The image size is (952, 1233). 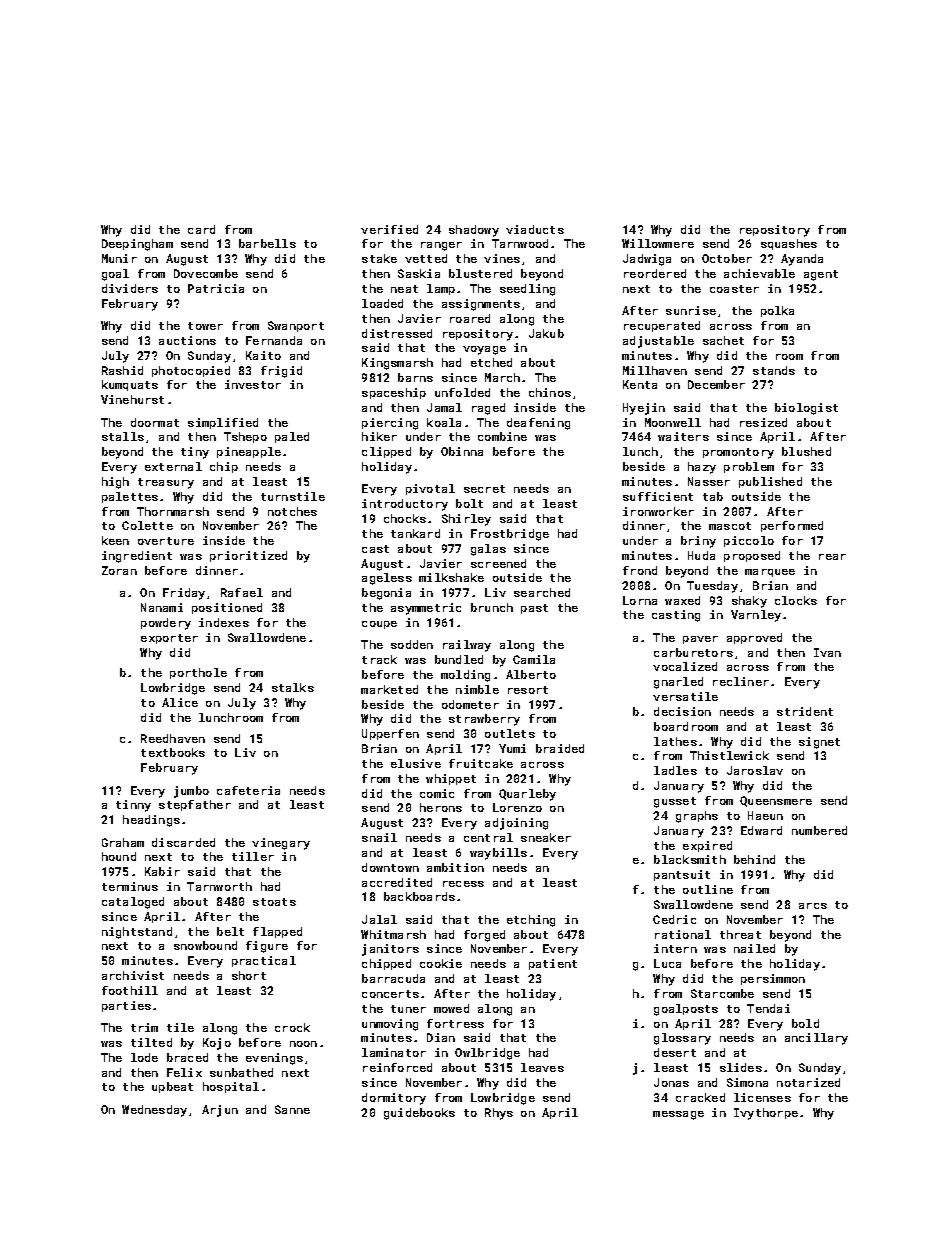 I want to click on loaded, so click(x=382, y=303).
